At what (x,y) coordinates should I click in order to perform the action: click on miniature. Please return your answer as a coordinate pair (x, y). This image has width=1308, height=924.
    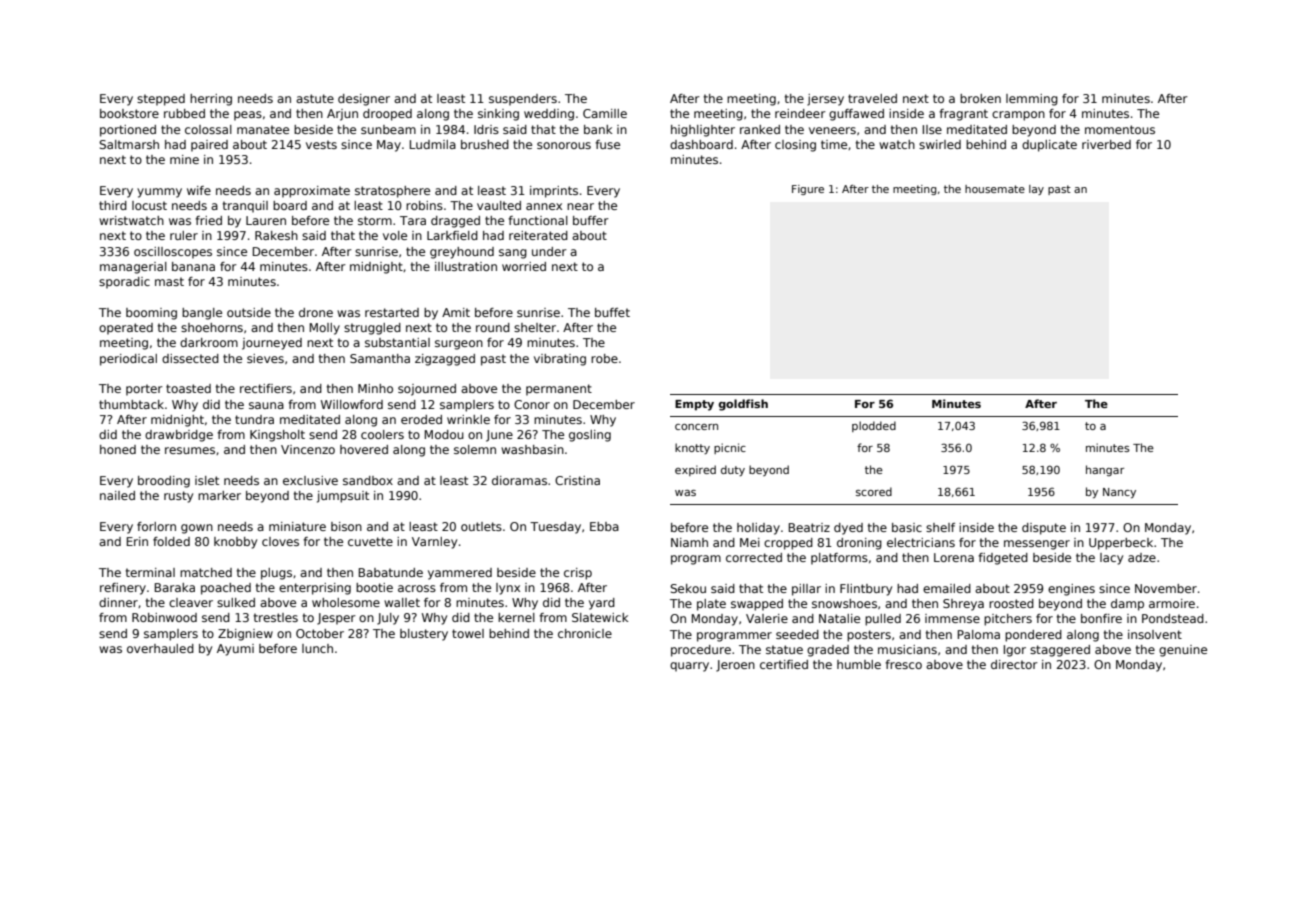
    Looking at the image, I should click on (297, 526).
